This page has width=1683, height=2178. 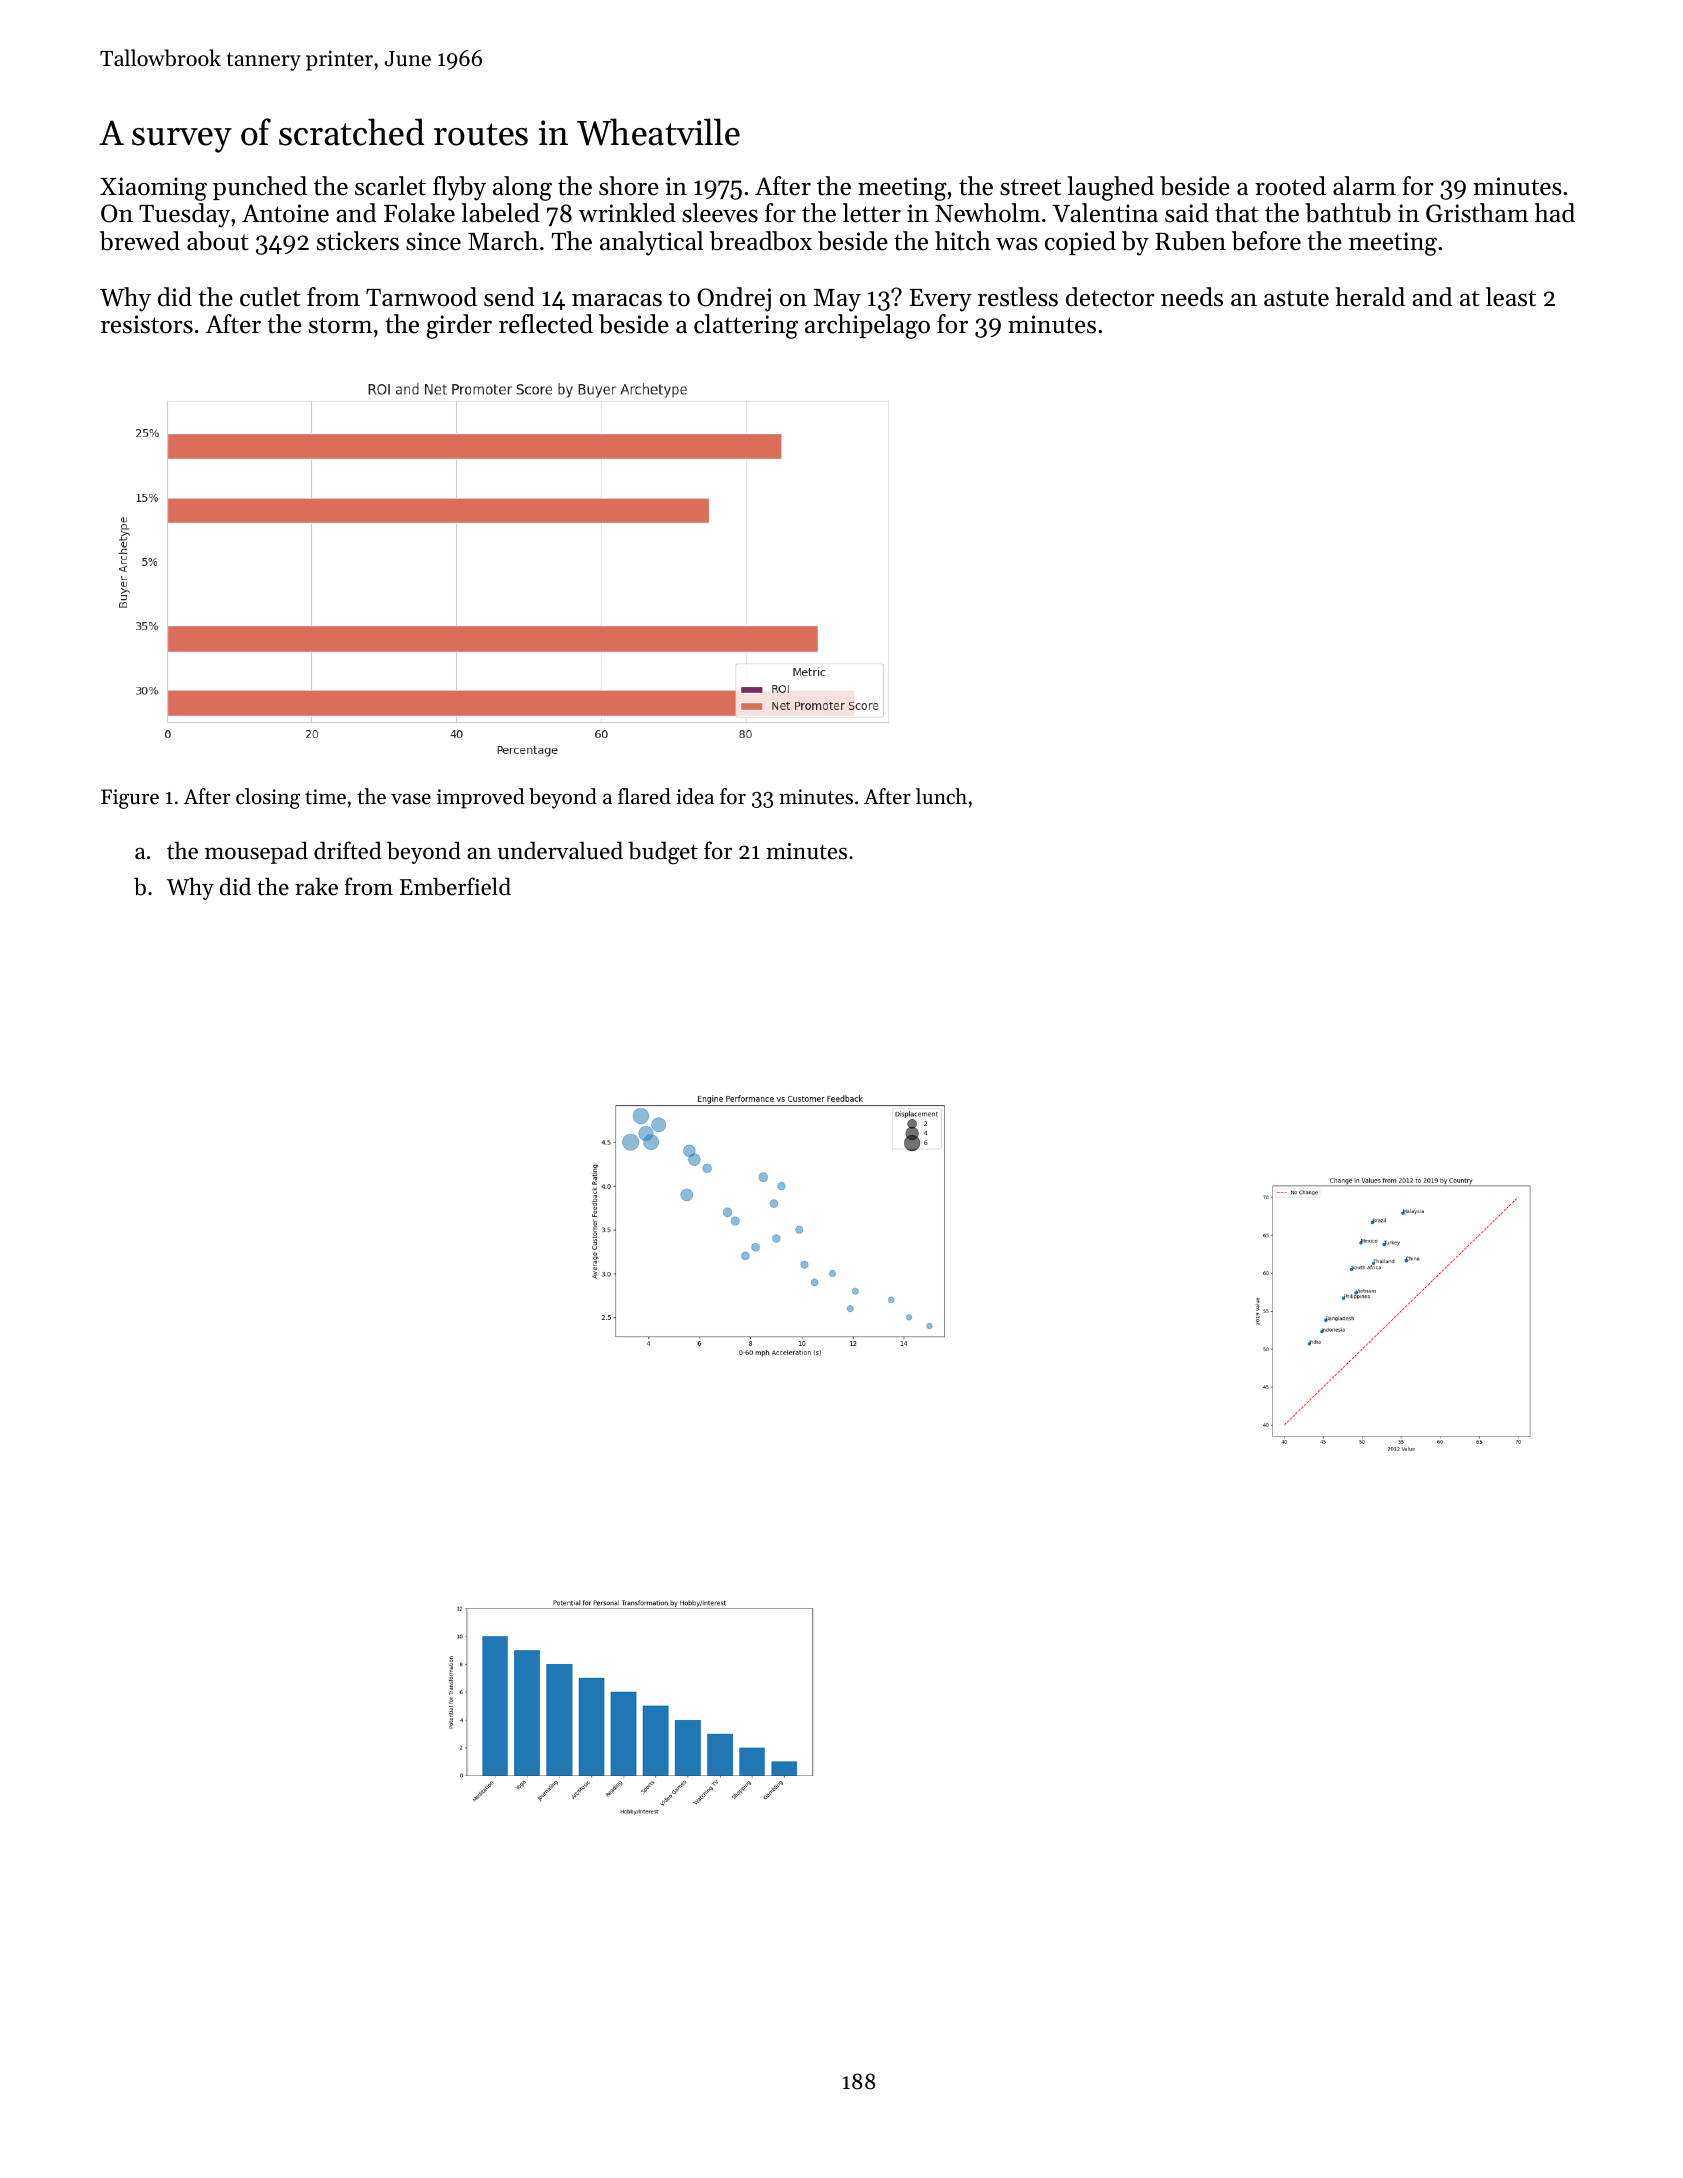 What do you see at coordinates (746, 326) in the page?
I see `clattering` at bounding box center [746, 326].
